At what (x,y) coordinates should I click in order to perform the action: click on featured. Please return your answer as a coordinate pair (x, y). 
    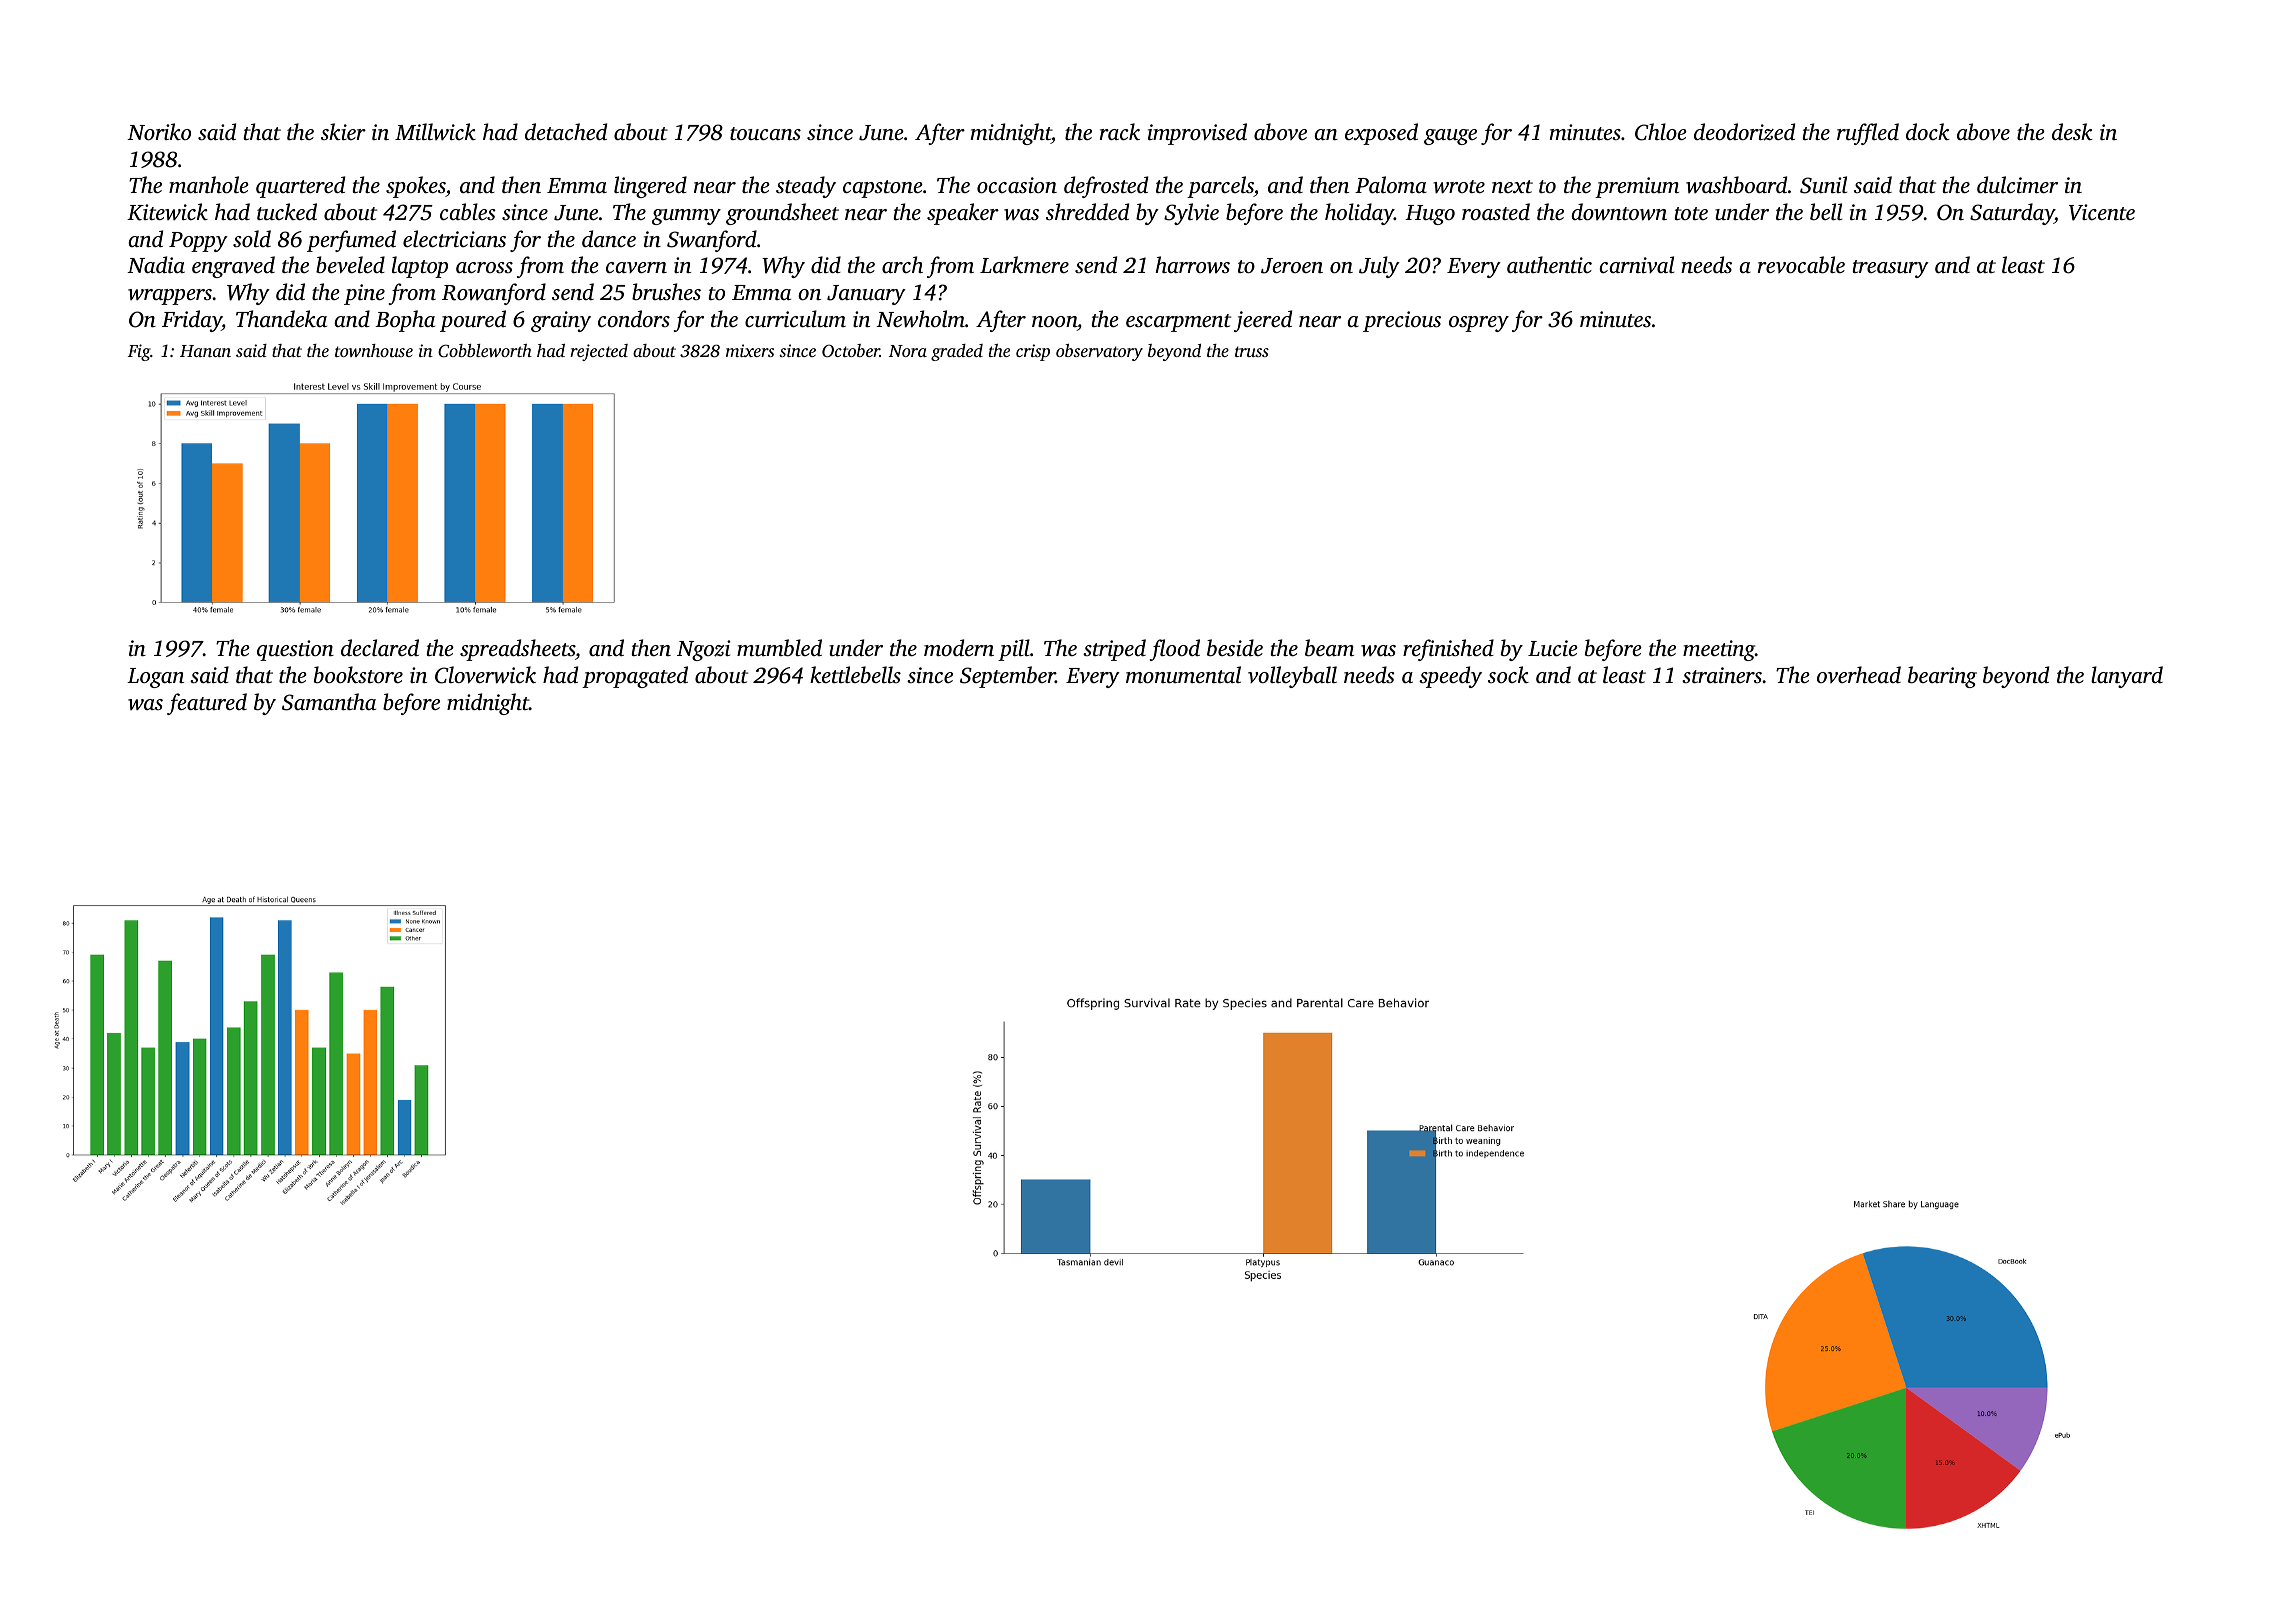
    Looking at the image, I should click on (207, 704).
